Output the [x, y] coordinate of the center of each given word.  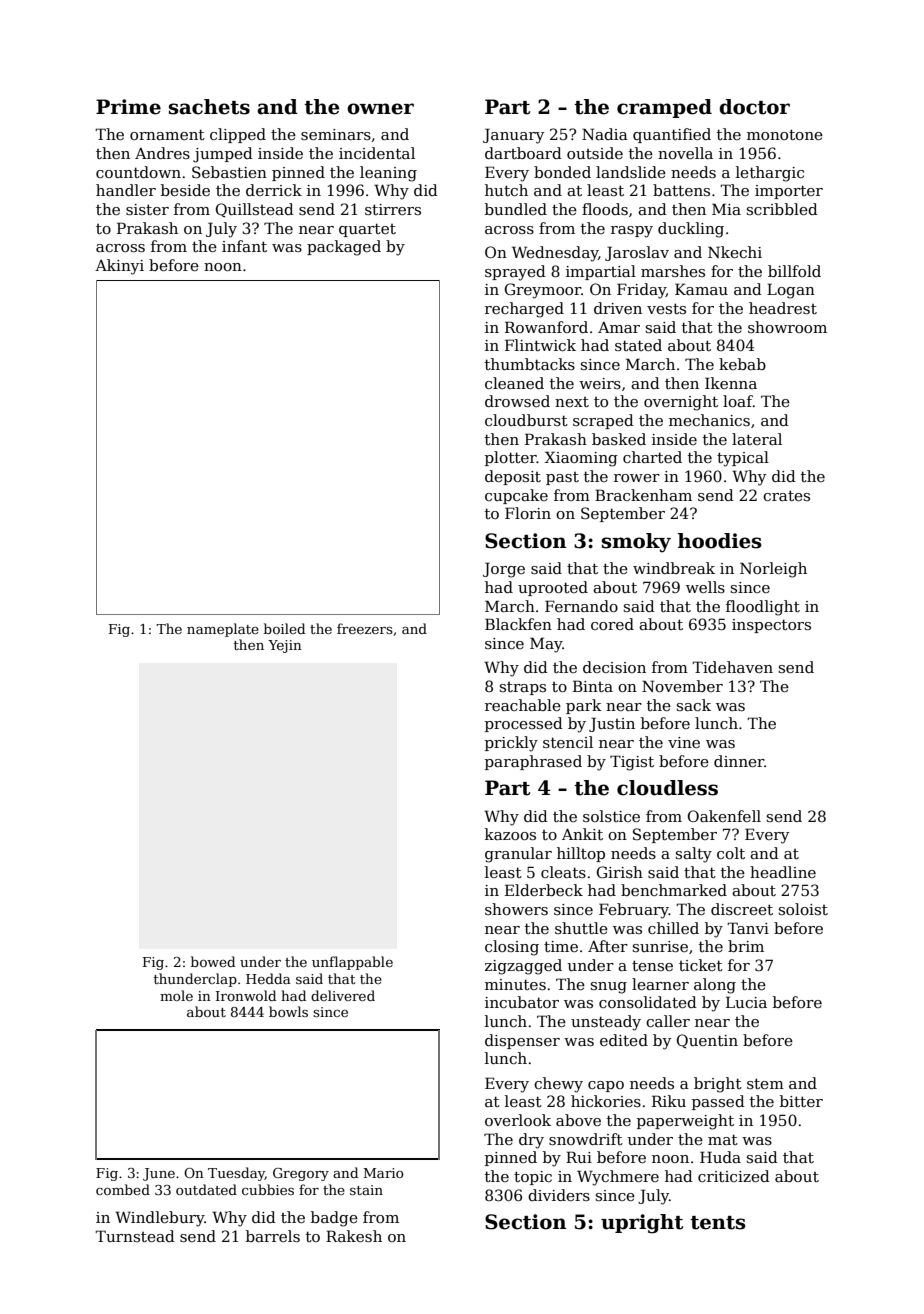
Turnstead [135, 1236]
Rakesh [354, 1236]
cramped [664, 108]
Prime [128, 107]
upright [642, 1224]
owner [380, 109]
